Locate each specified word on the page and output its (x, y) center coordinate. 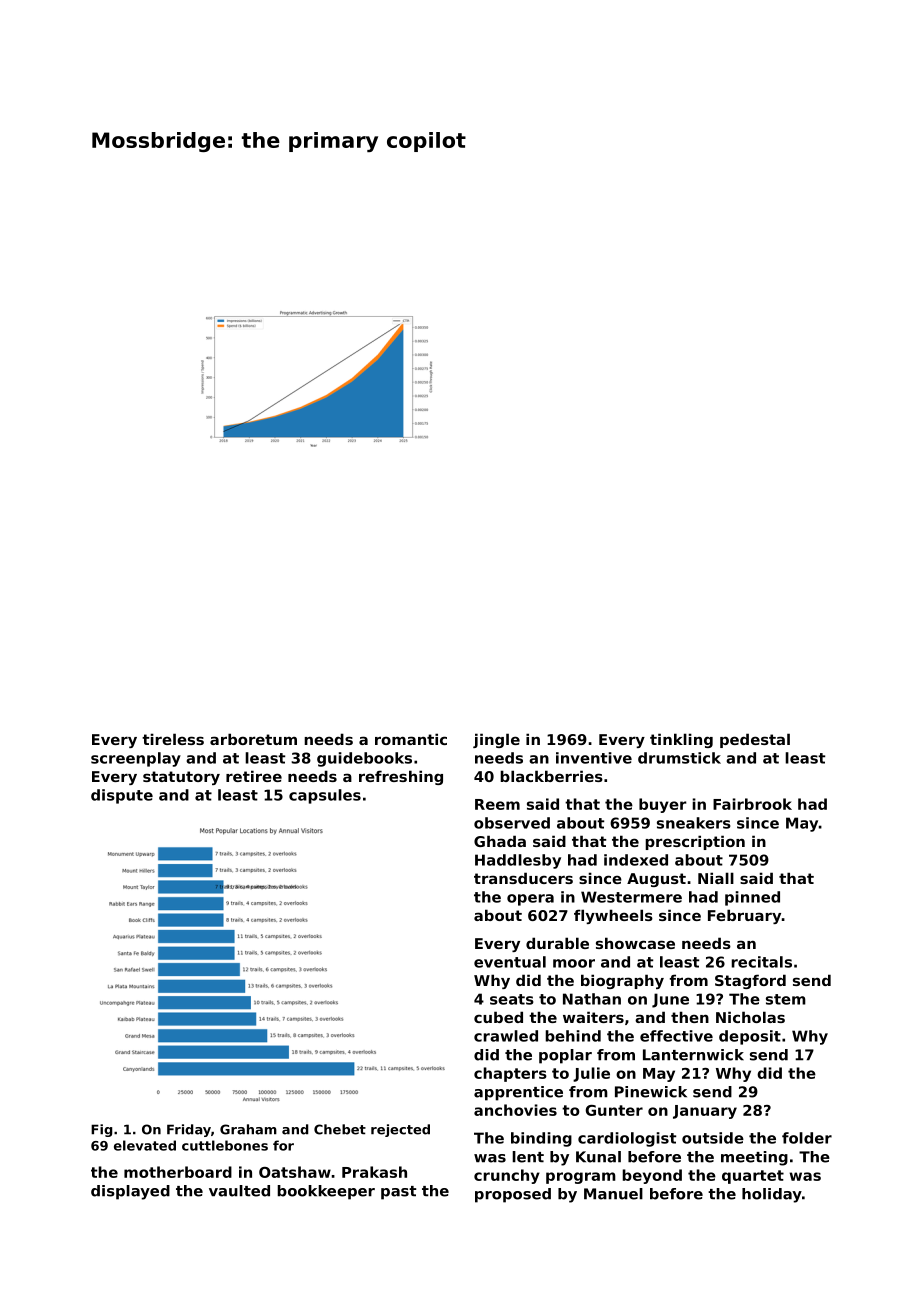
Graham (248, 1129)
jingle (496, 740)
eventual (510, 962)
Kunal (598, 1157)
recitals (761, 962)
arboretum (253, 739)
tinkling (681, 740)
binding (541, 1139)
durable (557, 943)
